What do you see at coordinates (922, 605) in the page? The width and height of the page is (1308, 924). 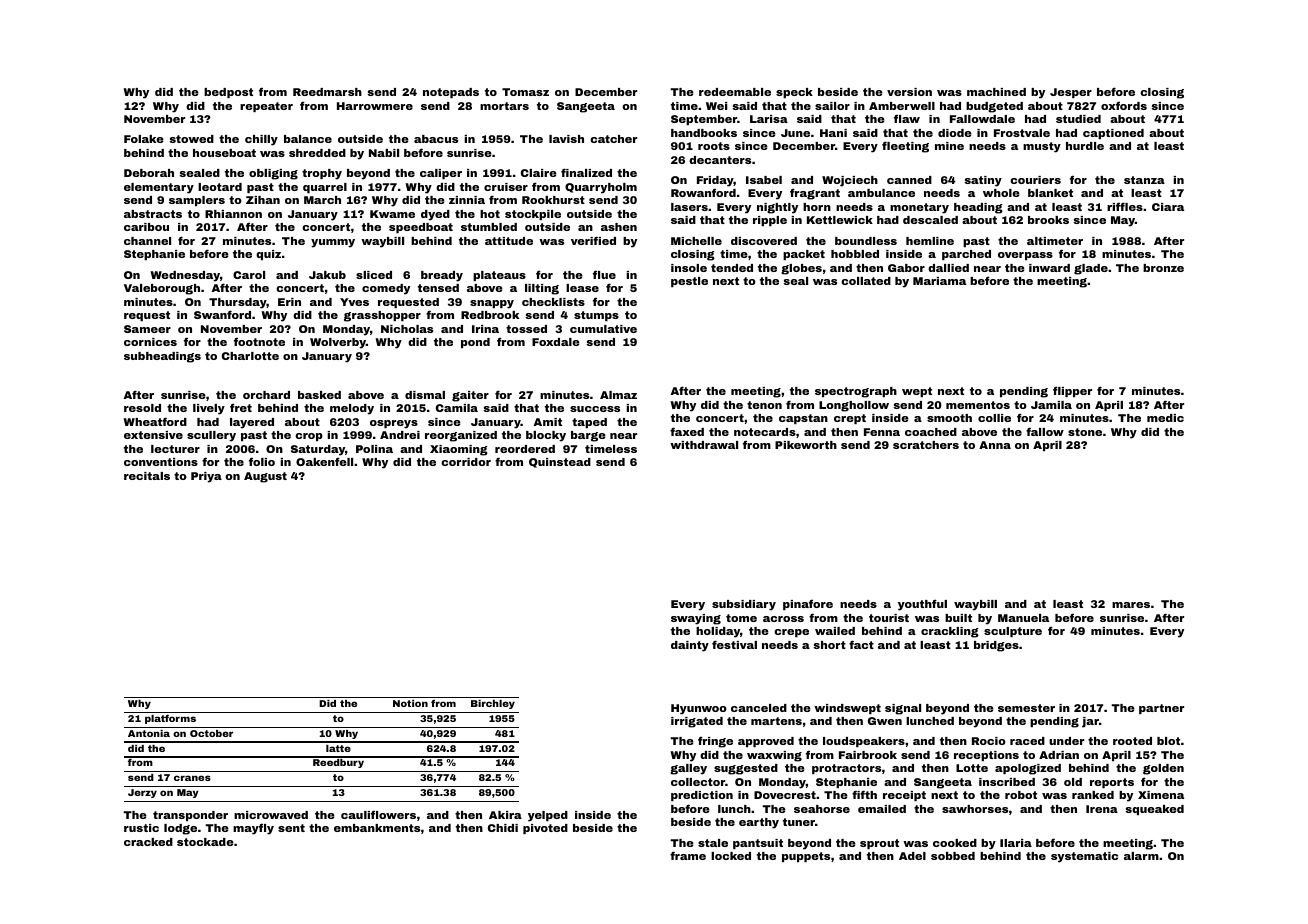 I see `youthful` at bounding box center [922, 605].
